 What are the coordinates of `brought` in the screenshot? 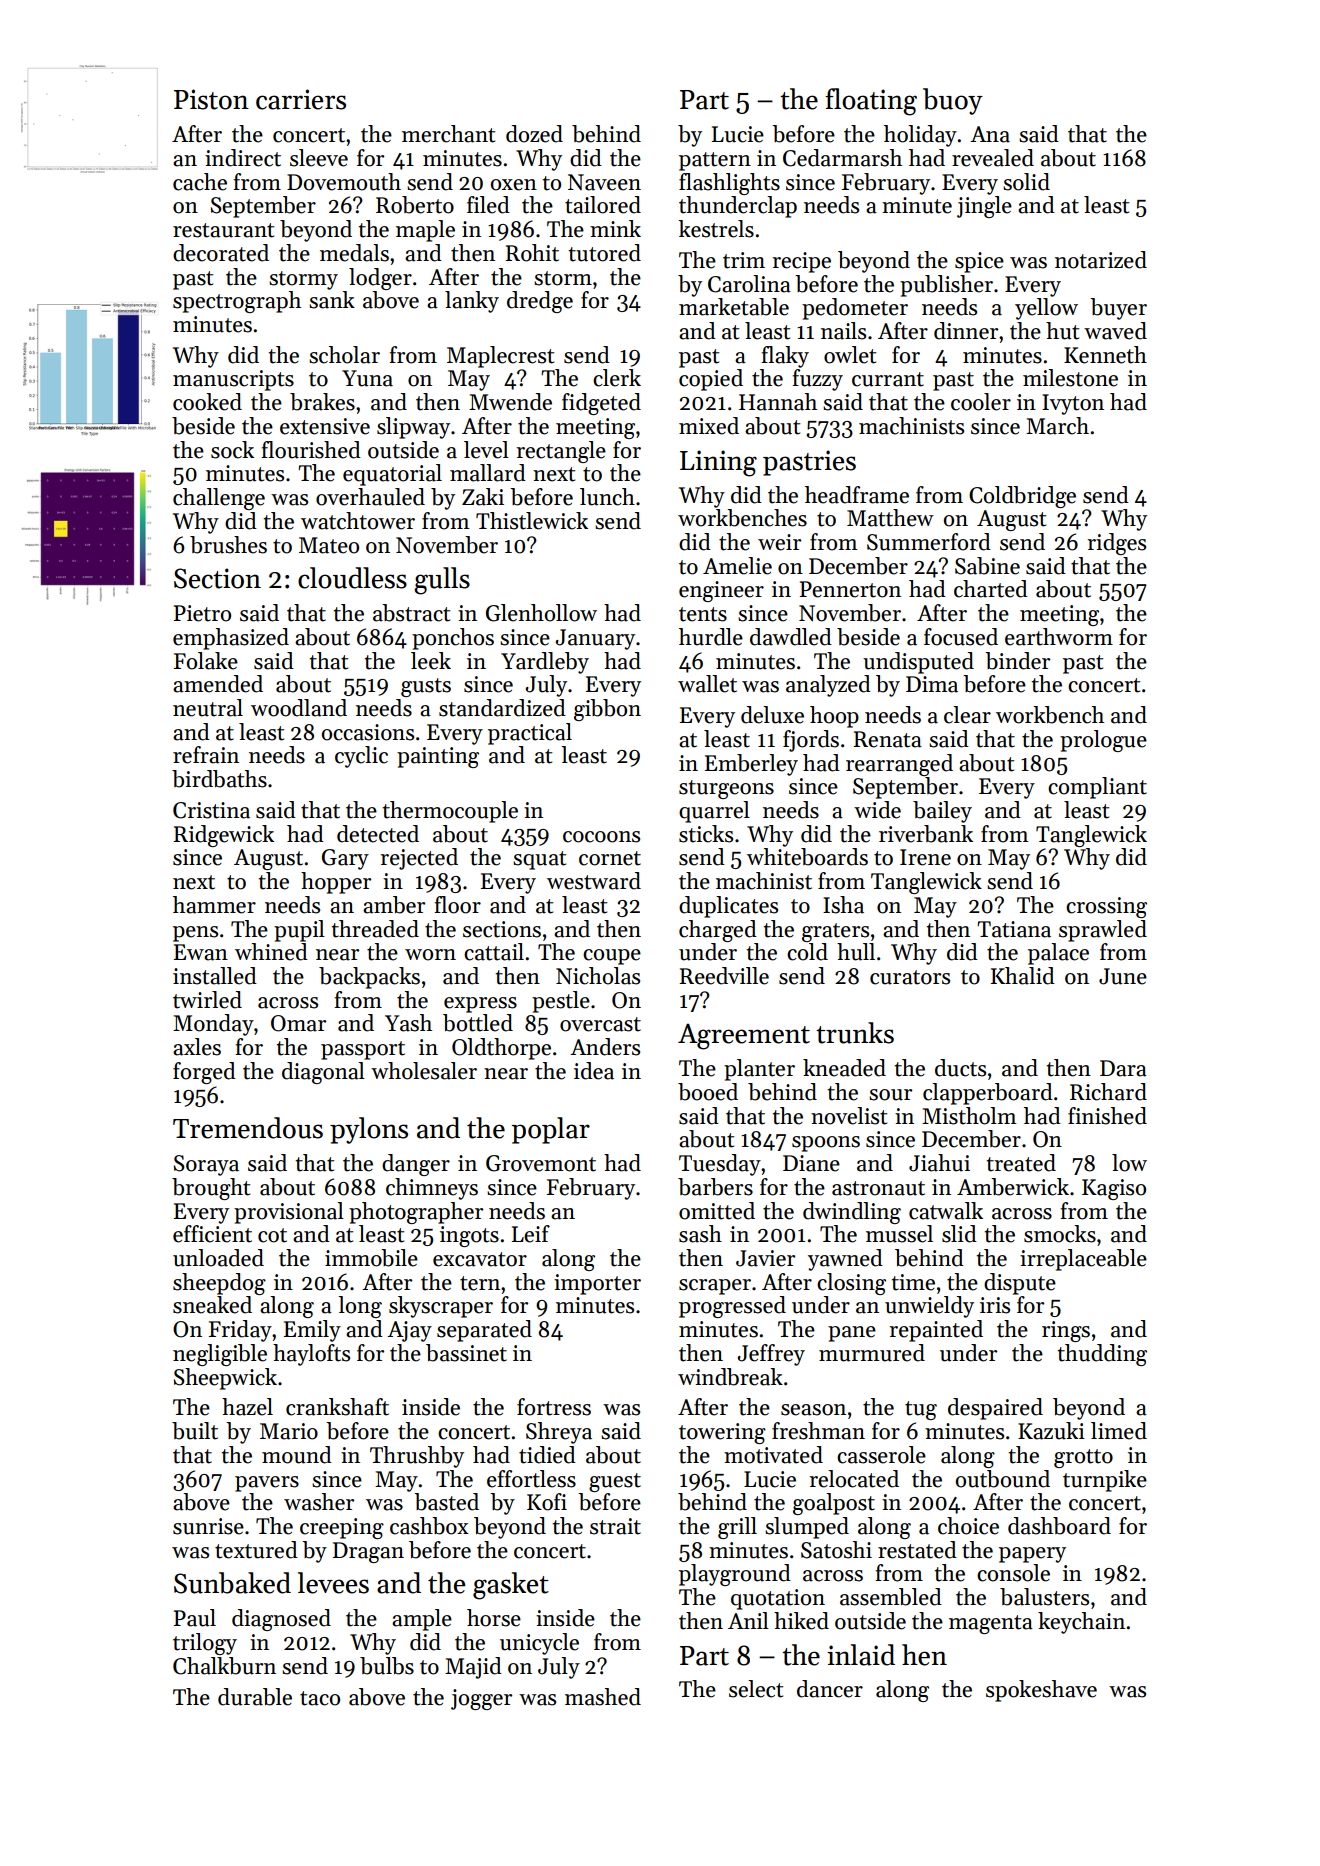 It's located at (211, 1189).
